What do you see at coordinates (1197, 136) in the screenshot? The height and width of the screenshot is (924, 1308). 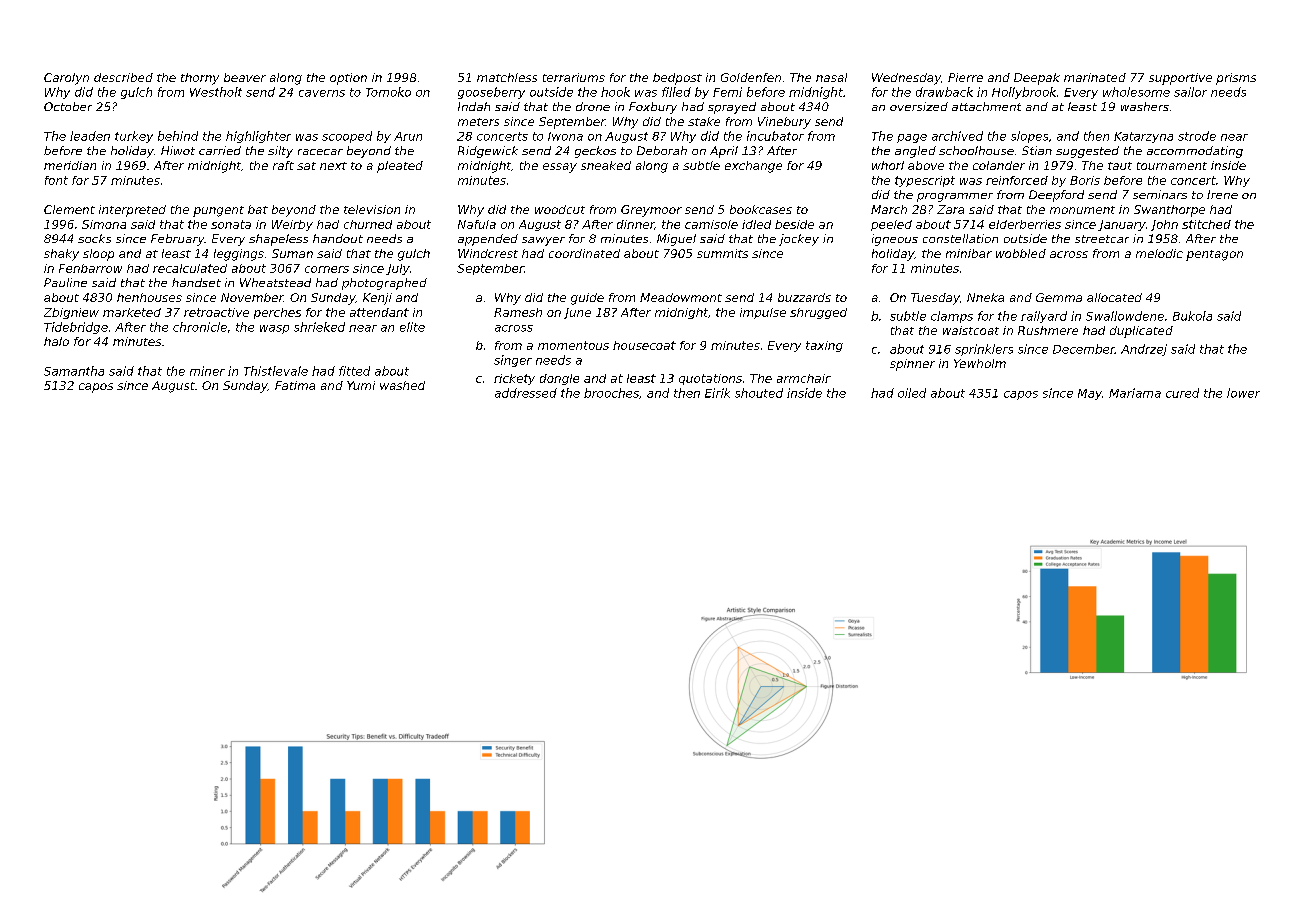 I see `strode` at bounding box center [1197, 136].
